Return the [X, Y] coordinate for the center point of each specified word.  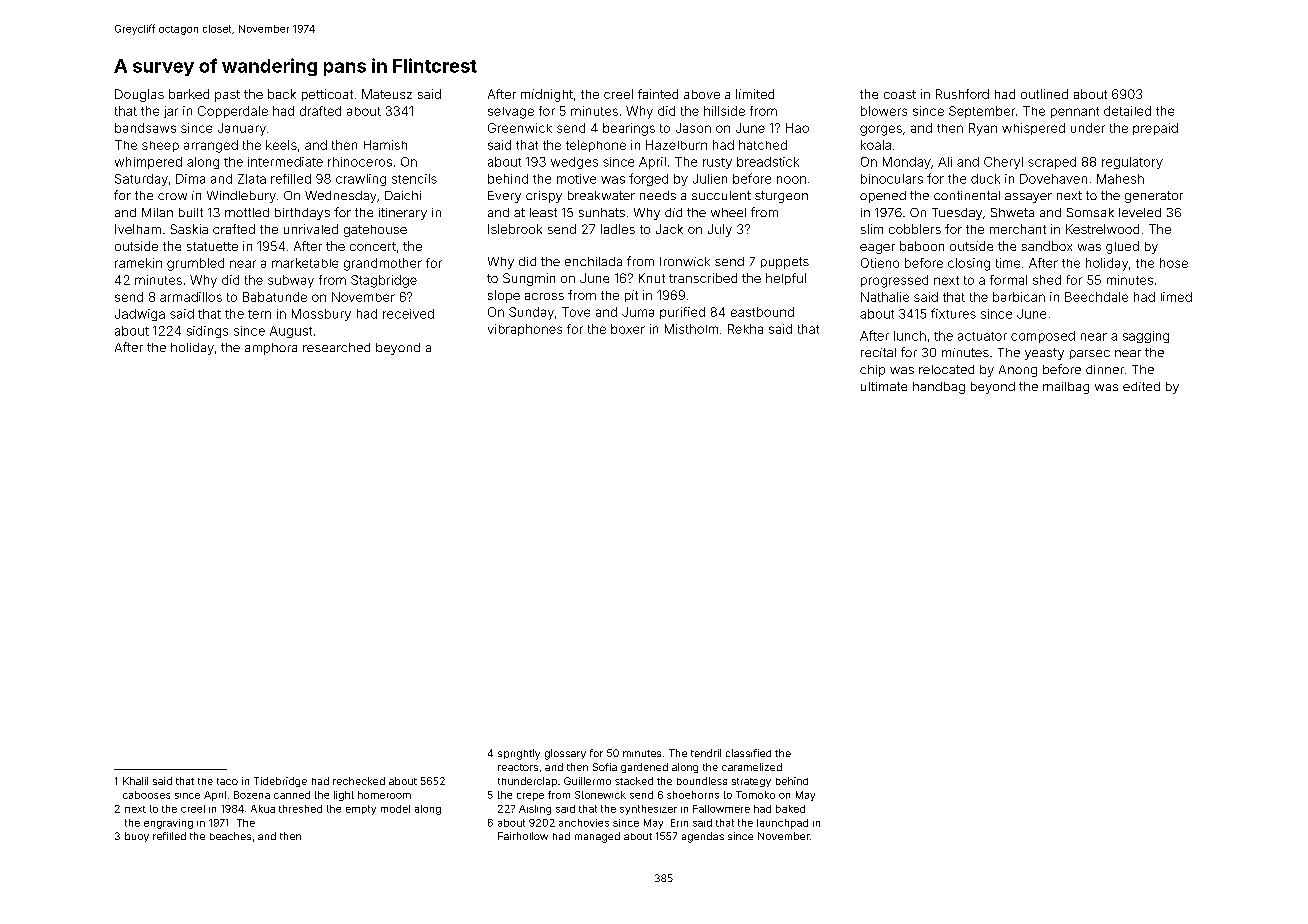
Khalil [135, 781]
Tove [576, 312]
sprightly [519, 754]
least [543, 212]
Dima [190, 179]
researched [336, 347]
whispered [1033, 129]
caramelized [752, 767]
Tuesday [957, 214]
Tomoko [755, 795]
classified [748, 753]
